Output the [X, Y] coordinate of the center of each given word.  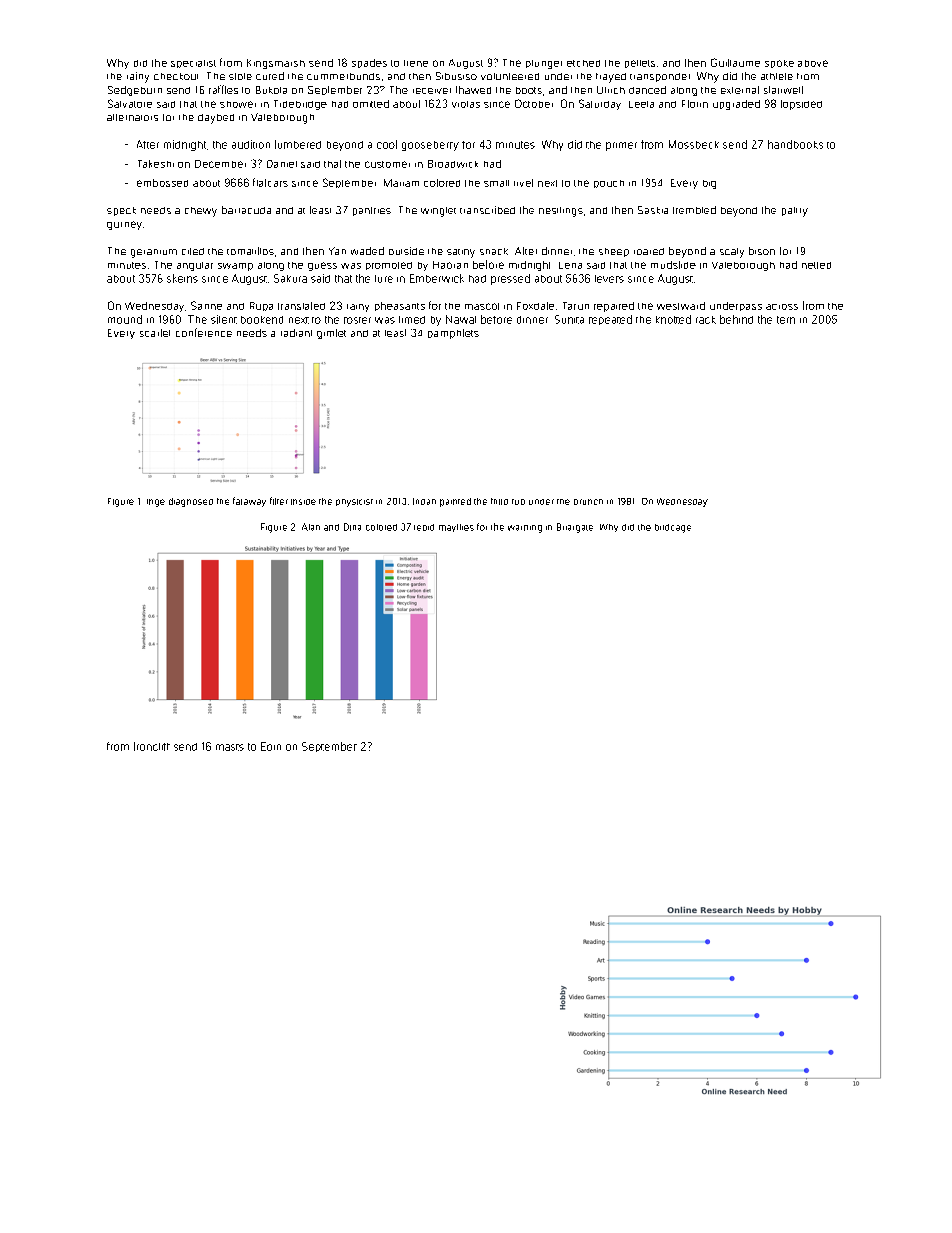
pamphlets [453, 334]
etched [583, 63]
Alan [311, 527]
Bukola [271, 90]
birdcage [673, 528]
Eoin [271, 746]
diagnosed [191, 502]
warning [525, 529]
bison [762, 251]
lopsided [801, 105]
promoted [389, 266]
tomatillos [250, 251]
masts [230, 747]
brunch [588, 502]
